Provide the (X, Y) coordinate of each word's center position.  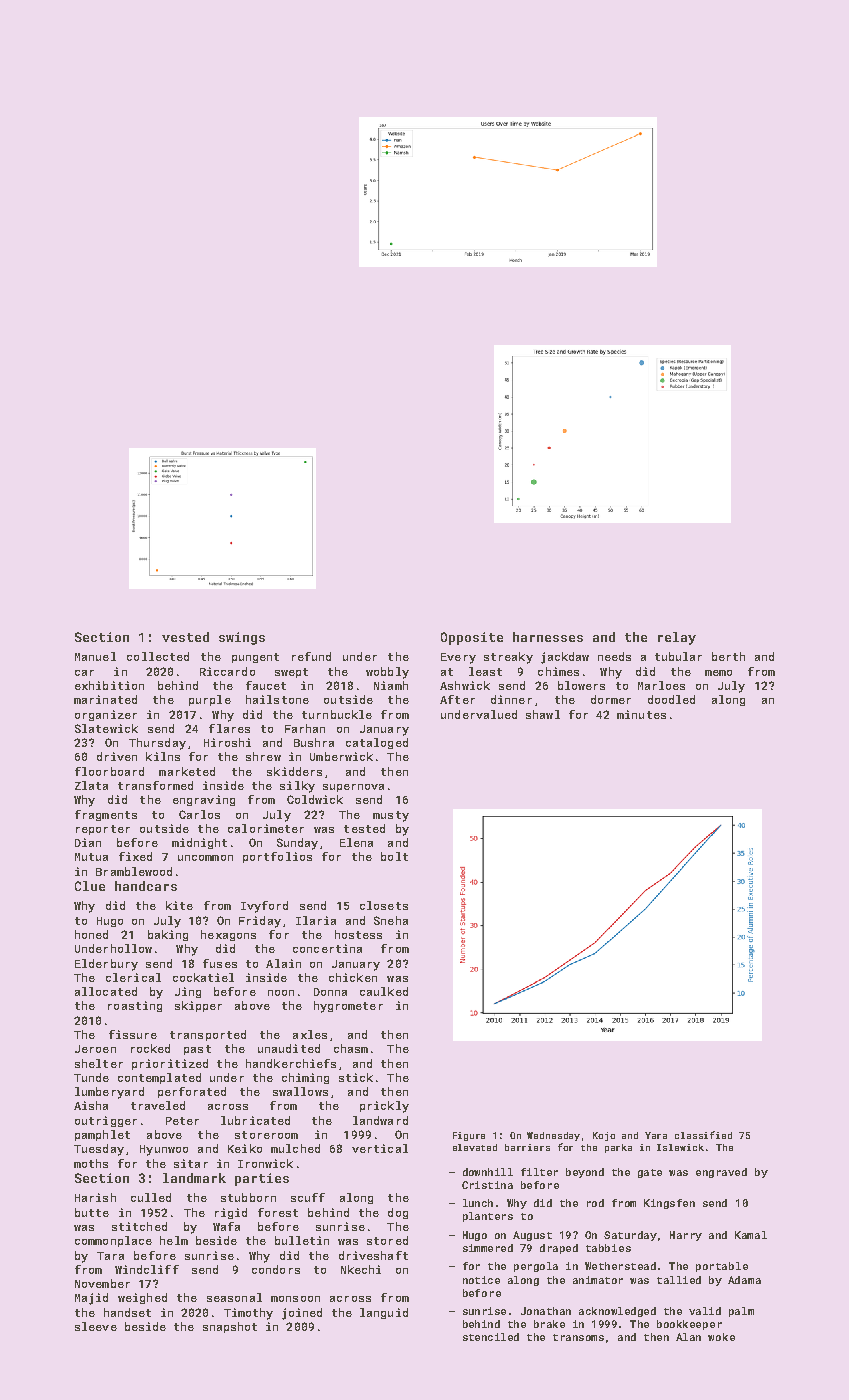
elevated (475, 1147)
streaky (508, 658)
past (197, 1050)
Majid (91, 1299)
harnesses (548, 637)
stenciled (491, 1337)
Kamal (751, 1235)
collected (158, 656)
